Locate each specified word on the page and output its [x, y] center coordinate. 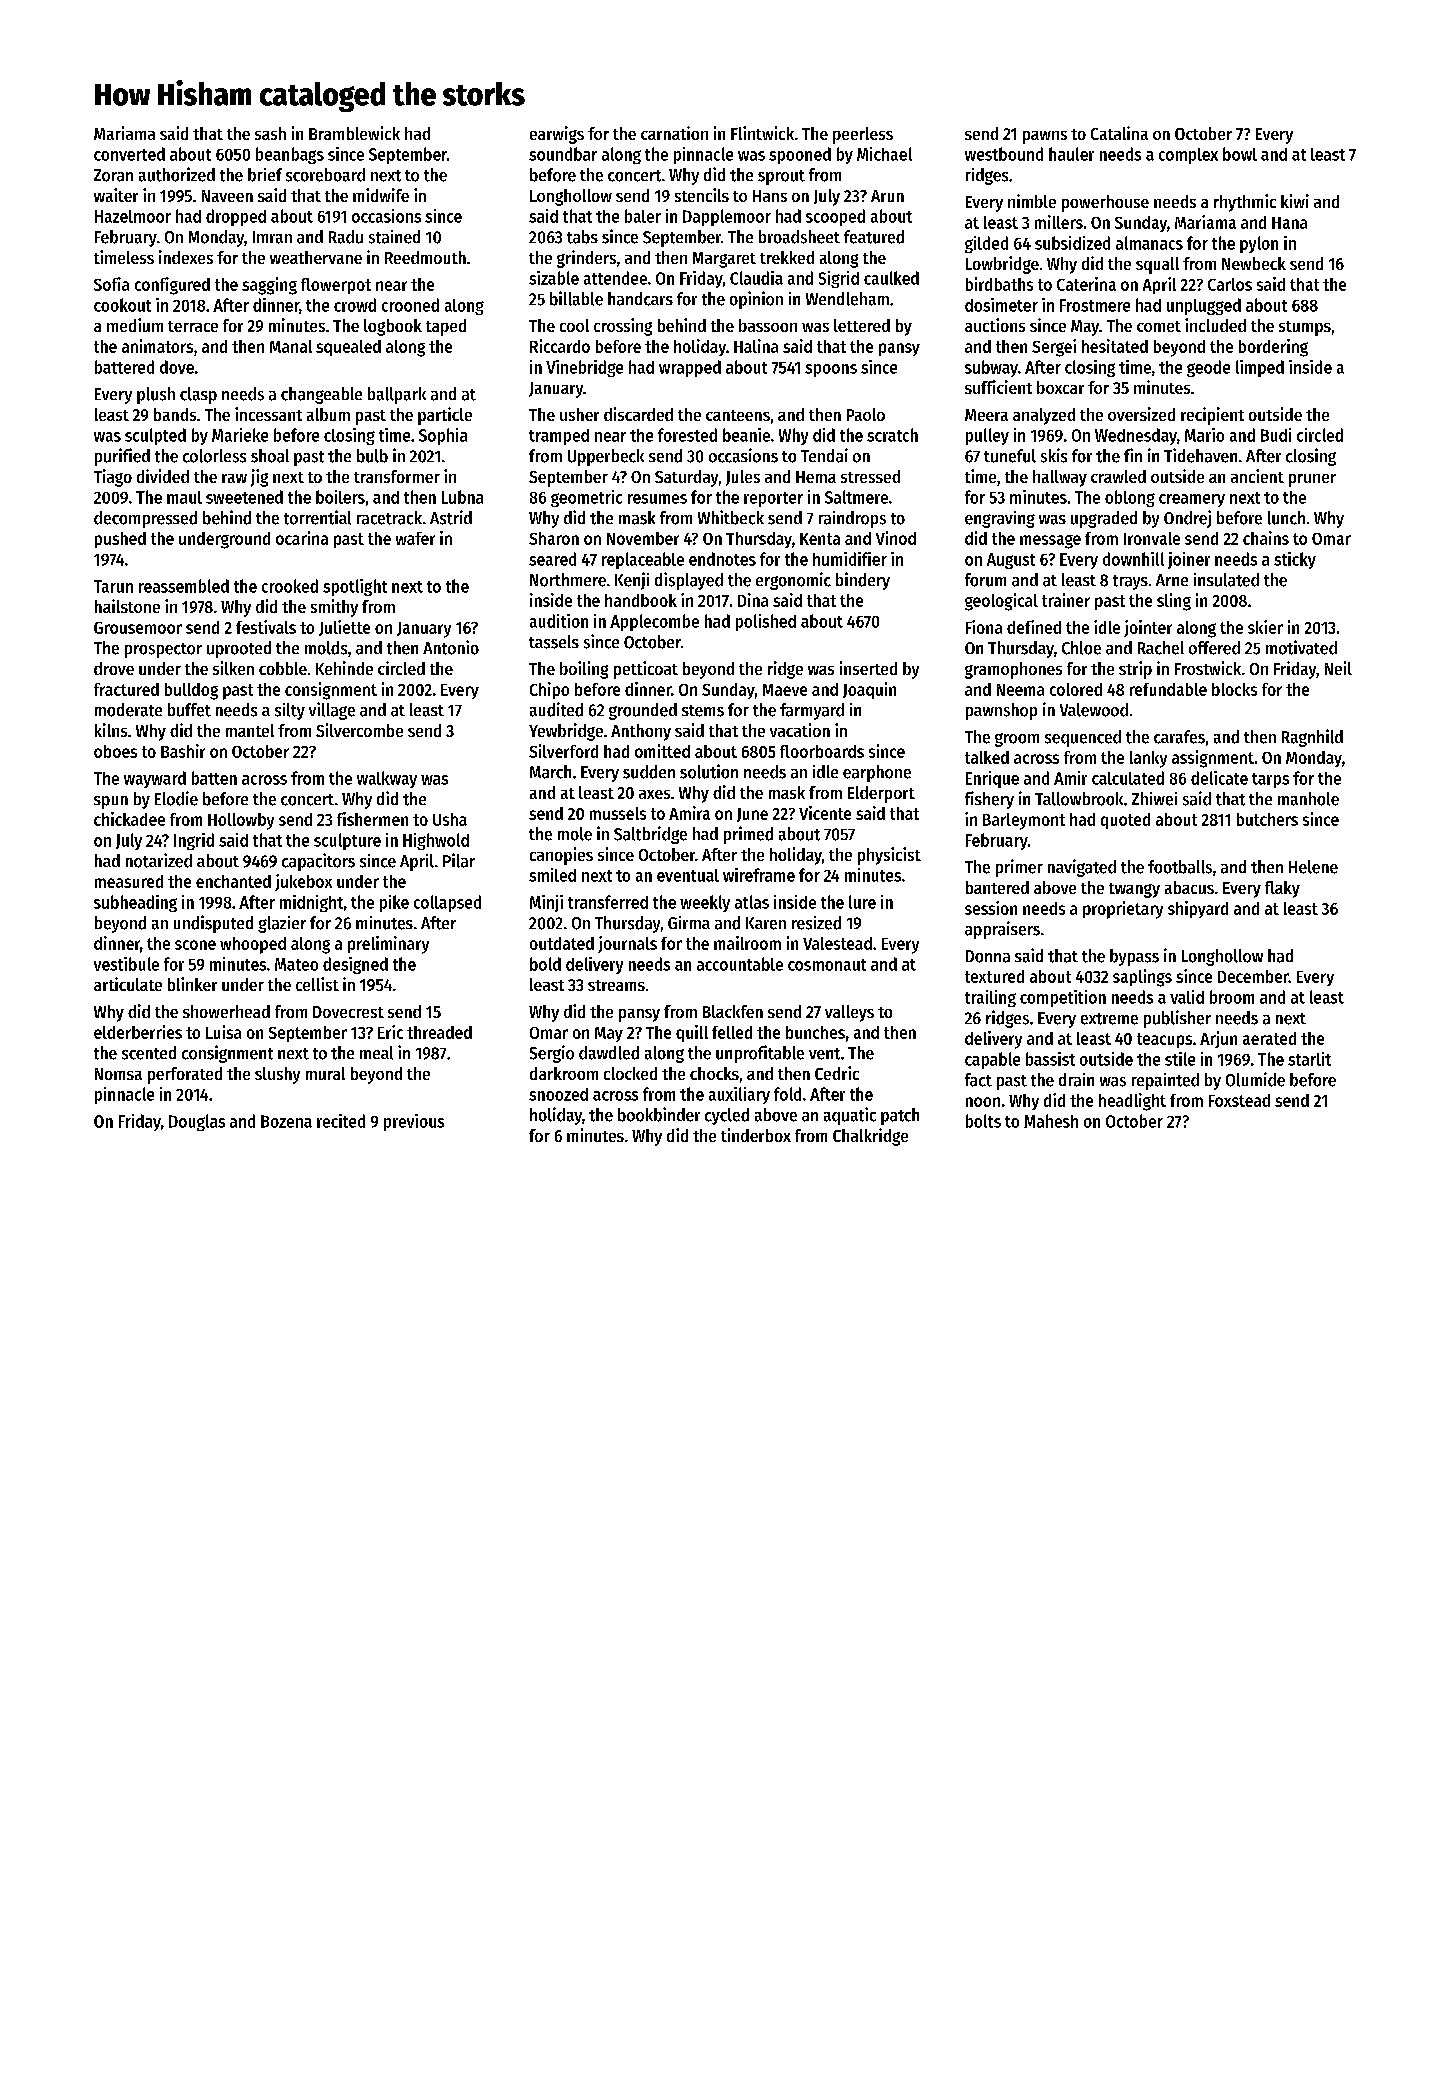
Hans [770, 196]
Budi [1276, 435]
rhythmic [1245, 203]
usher [579, 414]
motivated [1301, 647]
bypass [1134, 957]
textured [994, 976]
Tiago [113, 478]
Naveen [227, 196]
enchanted [233, 881]
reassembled [184, 586]
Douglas [197, 1122]
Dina [753, 600]
